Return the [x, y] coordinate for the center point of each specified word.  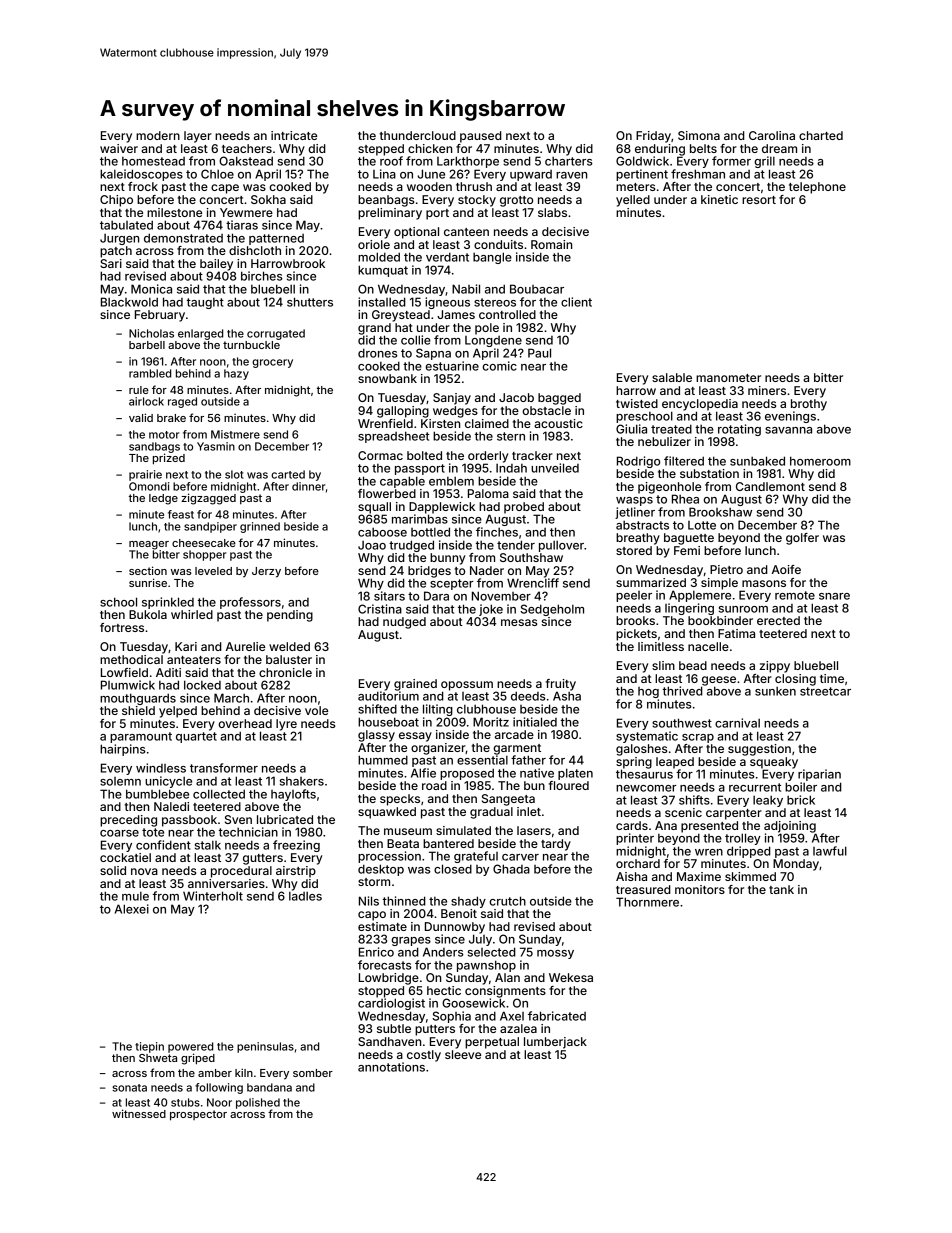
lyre [286, 725]
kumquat [383, 271]
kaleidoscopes [141, 175]
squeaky [774, 763]
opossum [467, 686]
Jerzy [266, 572]
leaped [675, 763]
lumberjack [555, 1043]
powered [190, 1047]
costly [424, 1056]
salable [672, 377]
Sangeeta [508, 800]
